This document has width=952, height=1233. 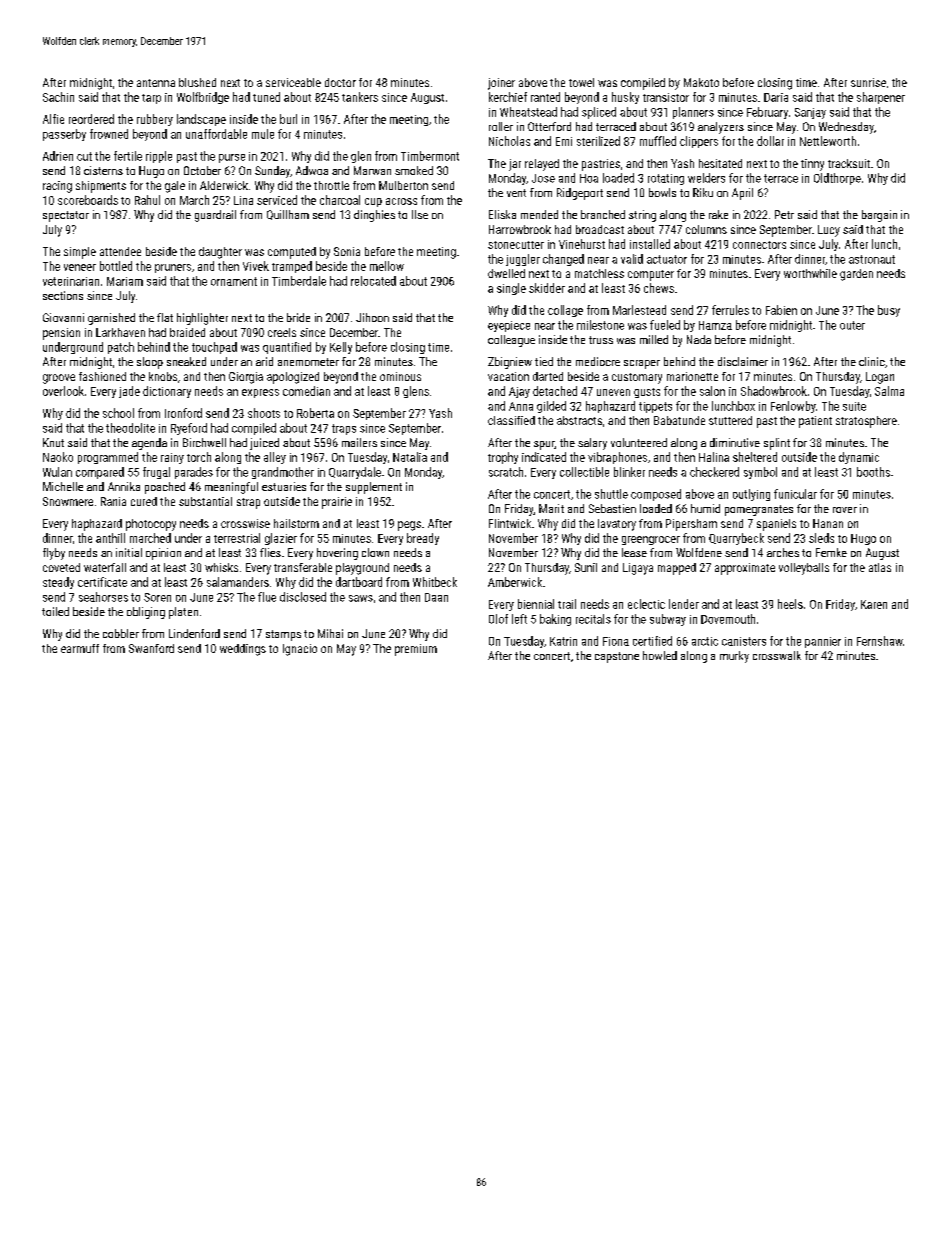 What do you see at coordinates (581, 82) in the document?
I see `towel` at bounding box center [581, 82].
